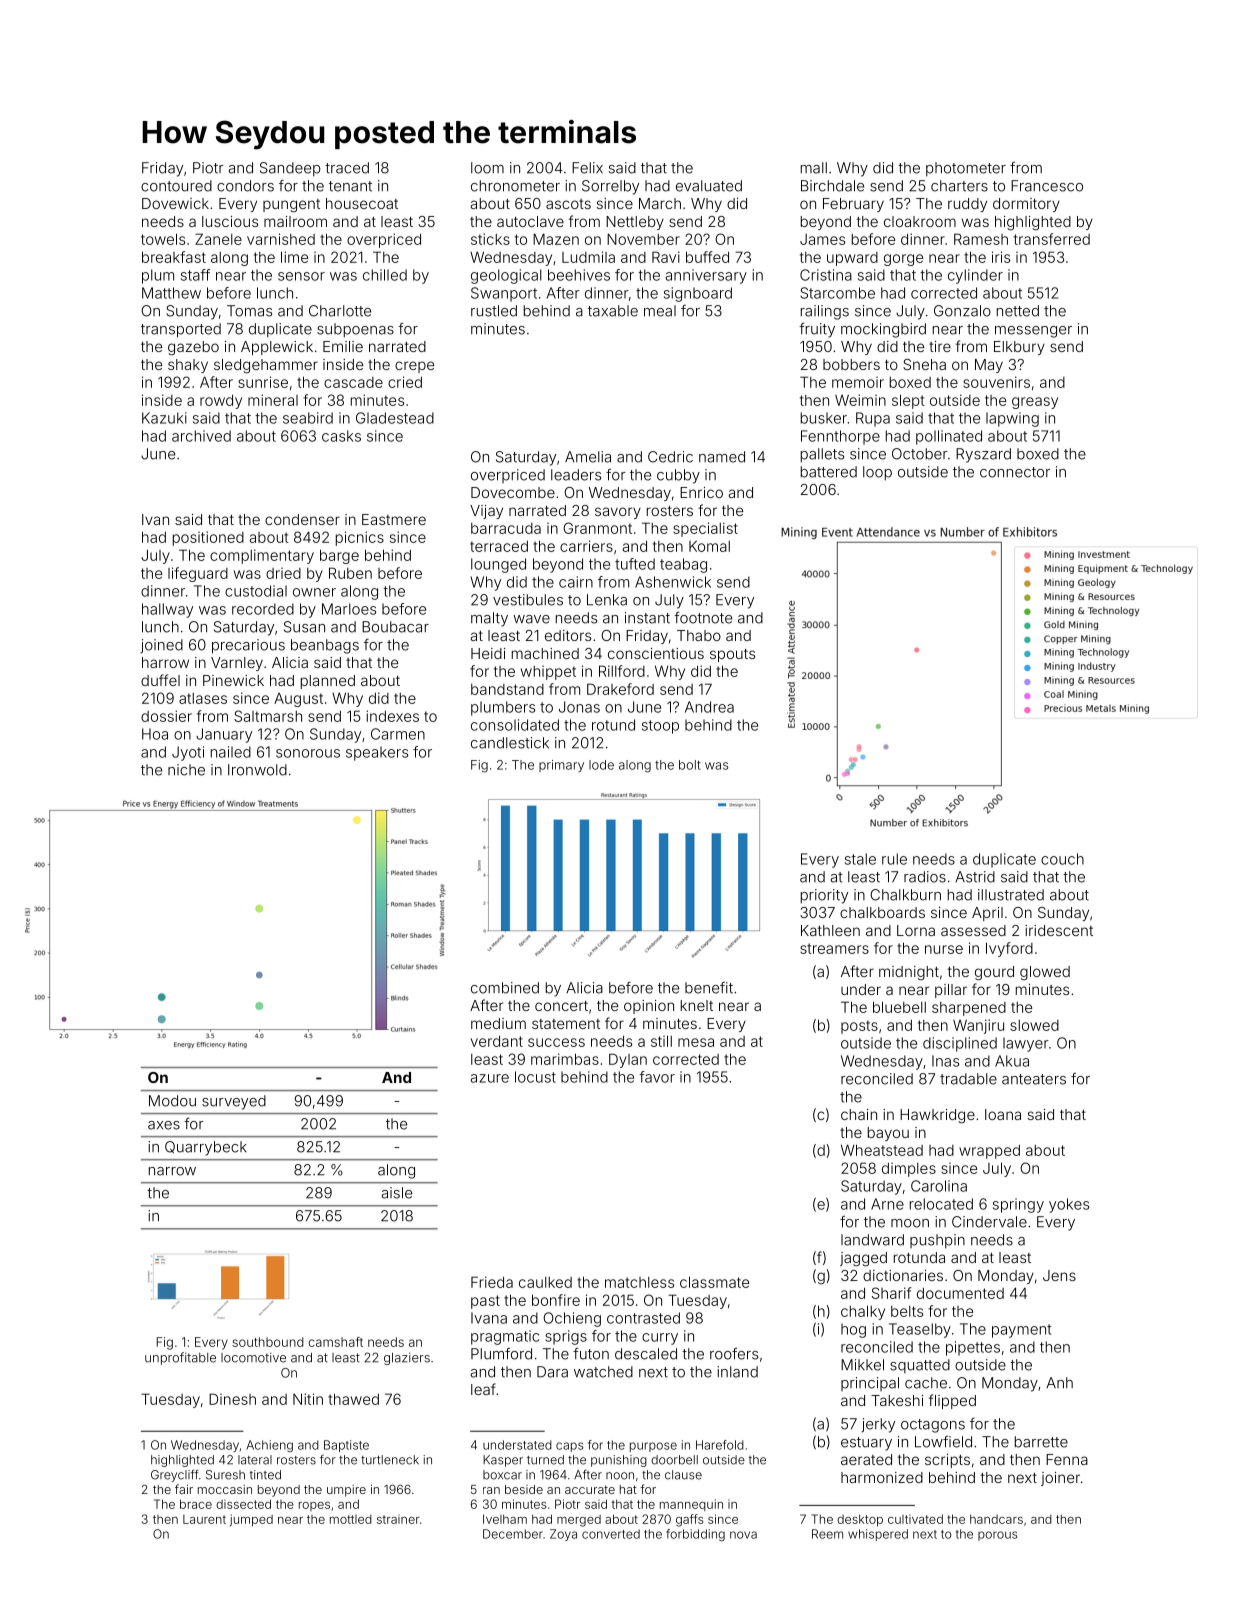 The width and height of the image is (1237, 1600). I want to click on Zoya, so click(563, 1535).
